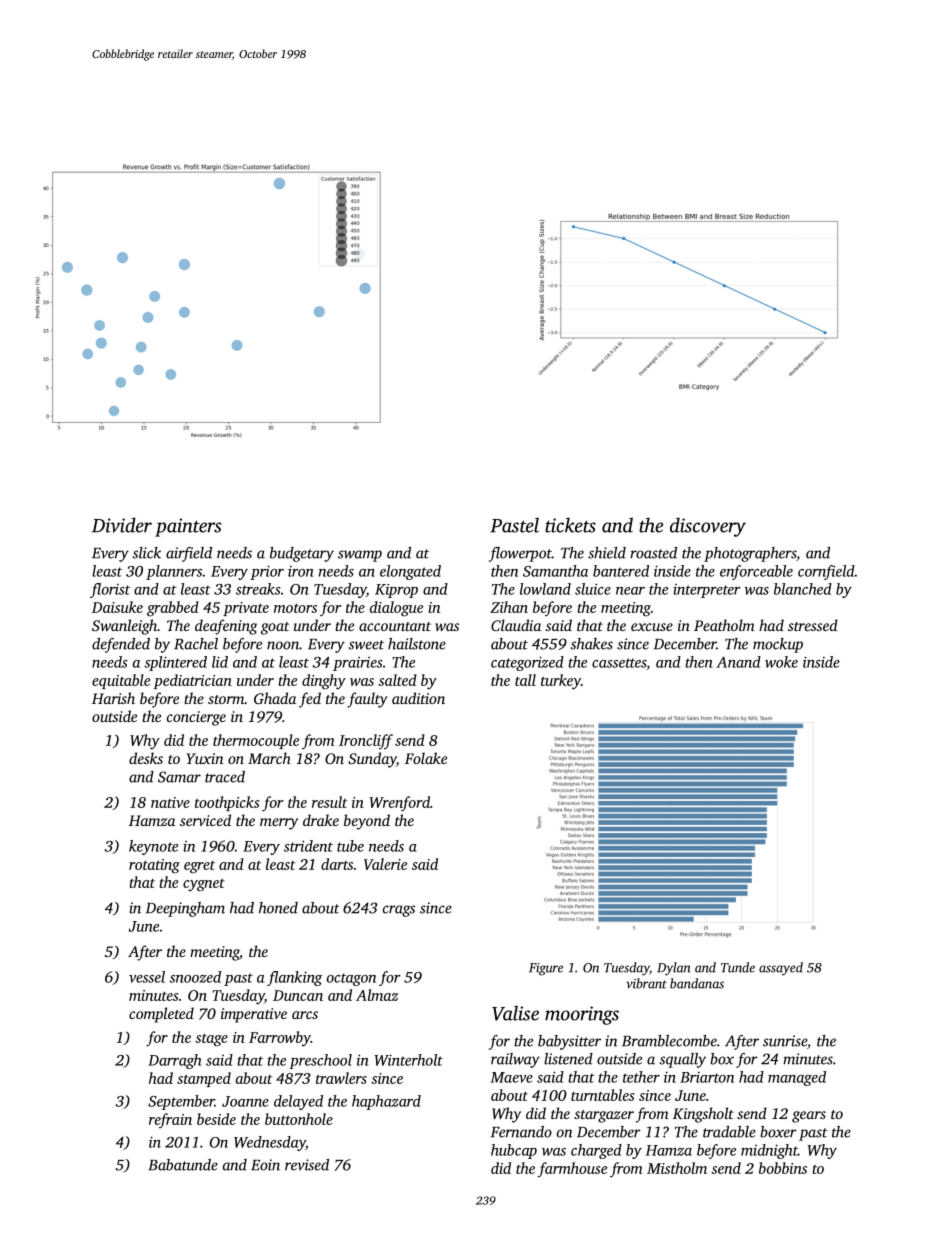 The width and height of the screenshot is (952, 1233). What do you see at coordinates (426, 758) in the screenshot?
I see `Folake` at bounding box center [426, 758].
